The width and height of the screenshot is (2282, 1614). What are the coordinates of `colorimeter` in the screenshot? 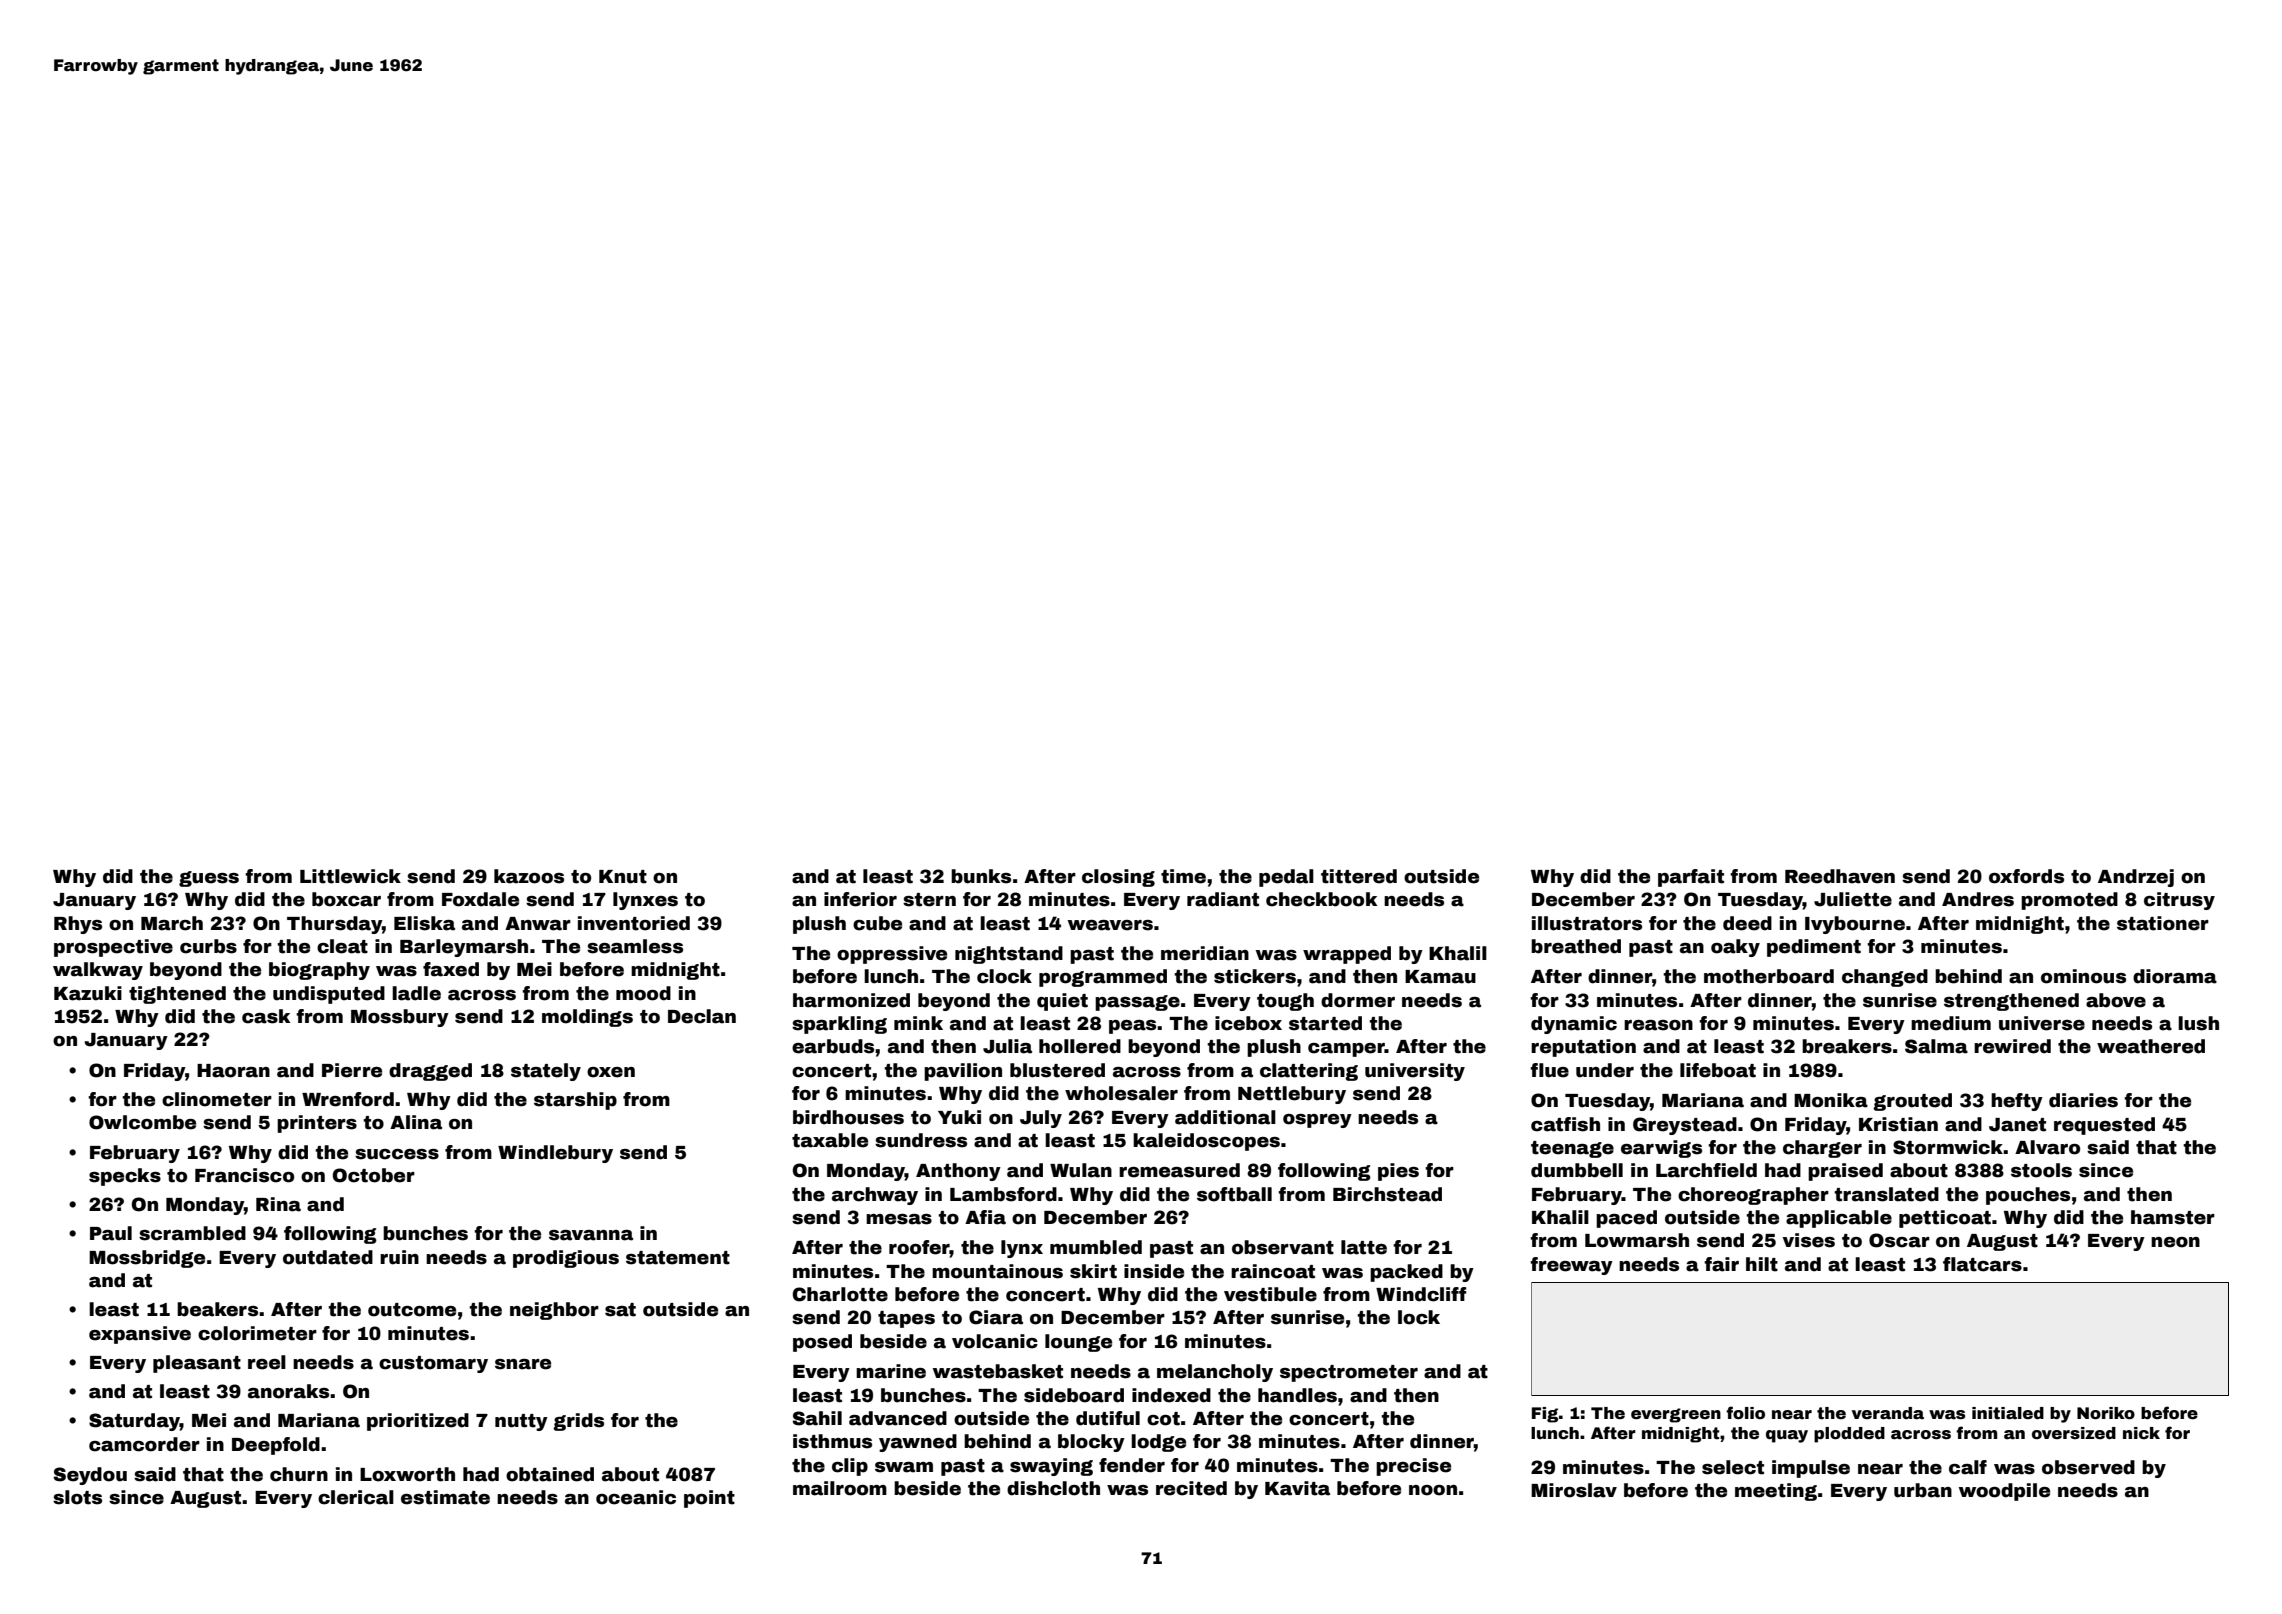 It's located at (257, 1333).
